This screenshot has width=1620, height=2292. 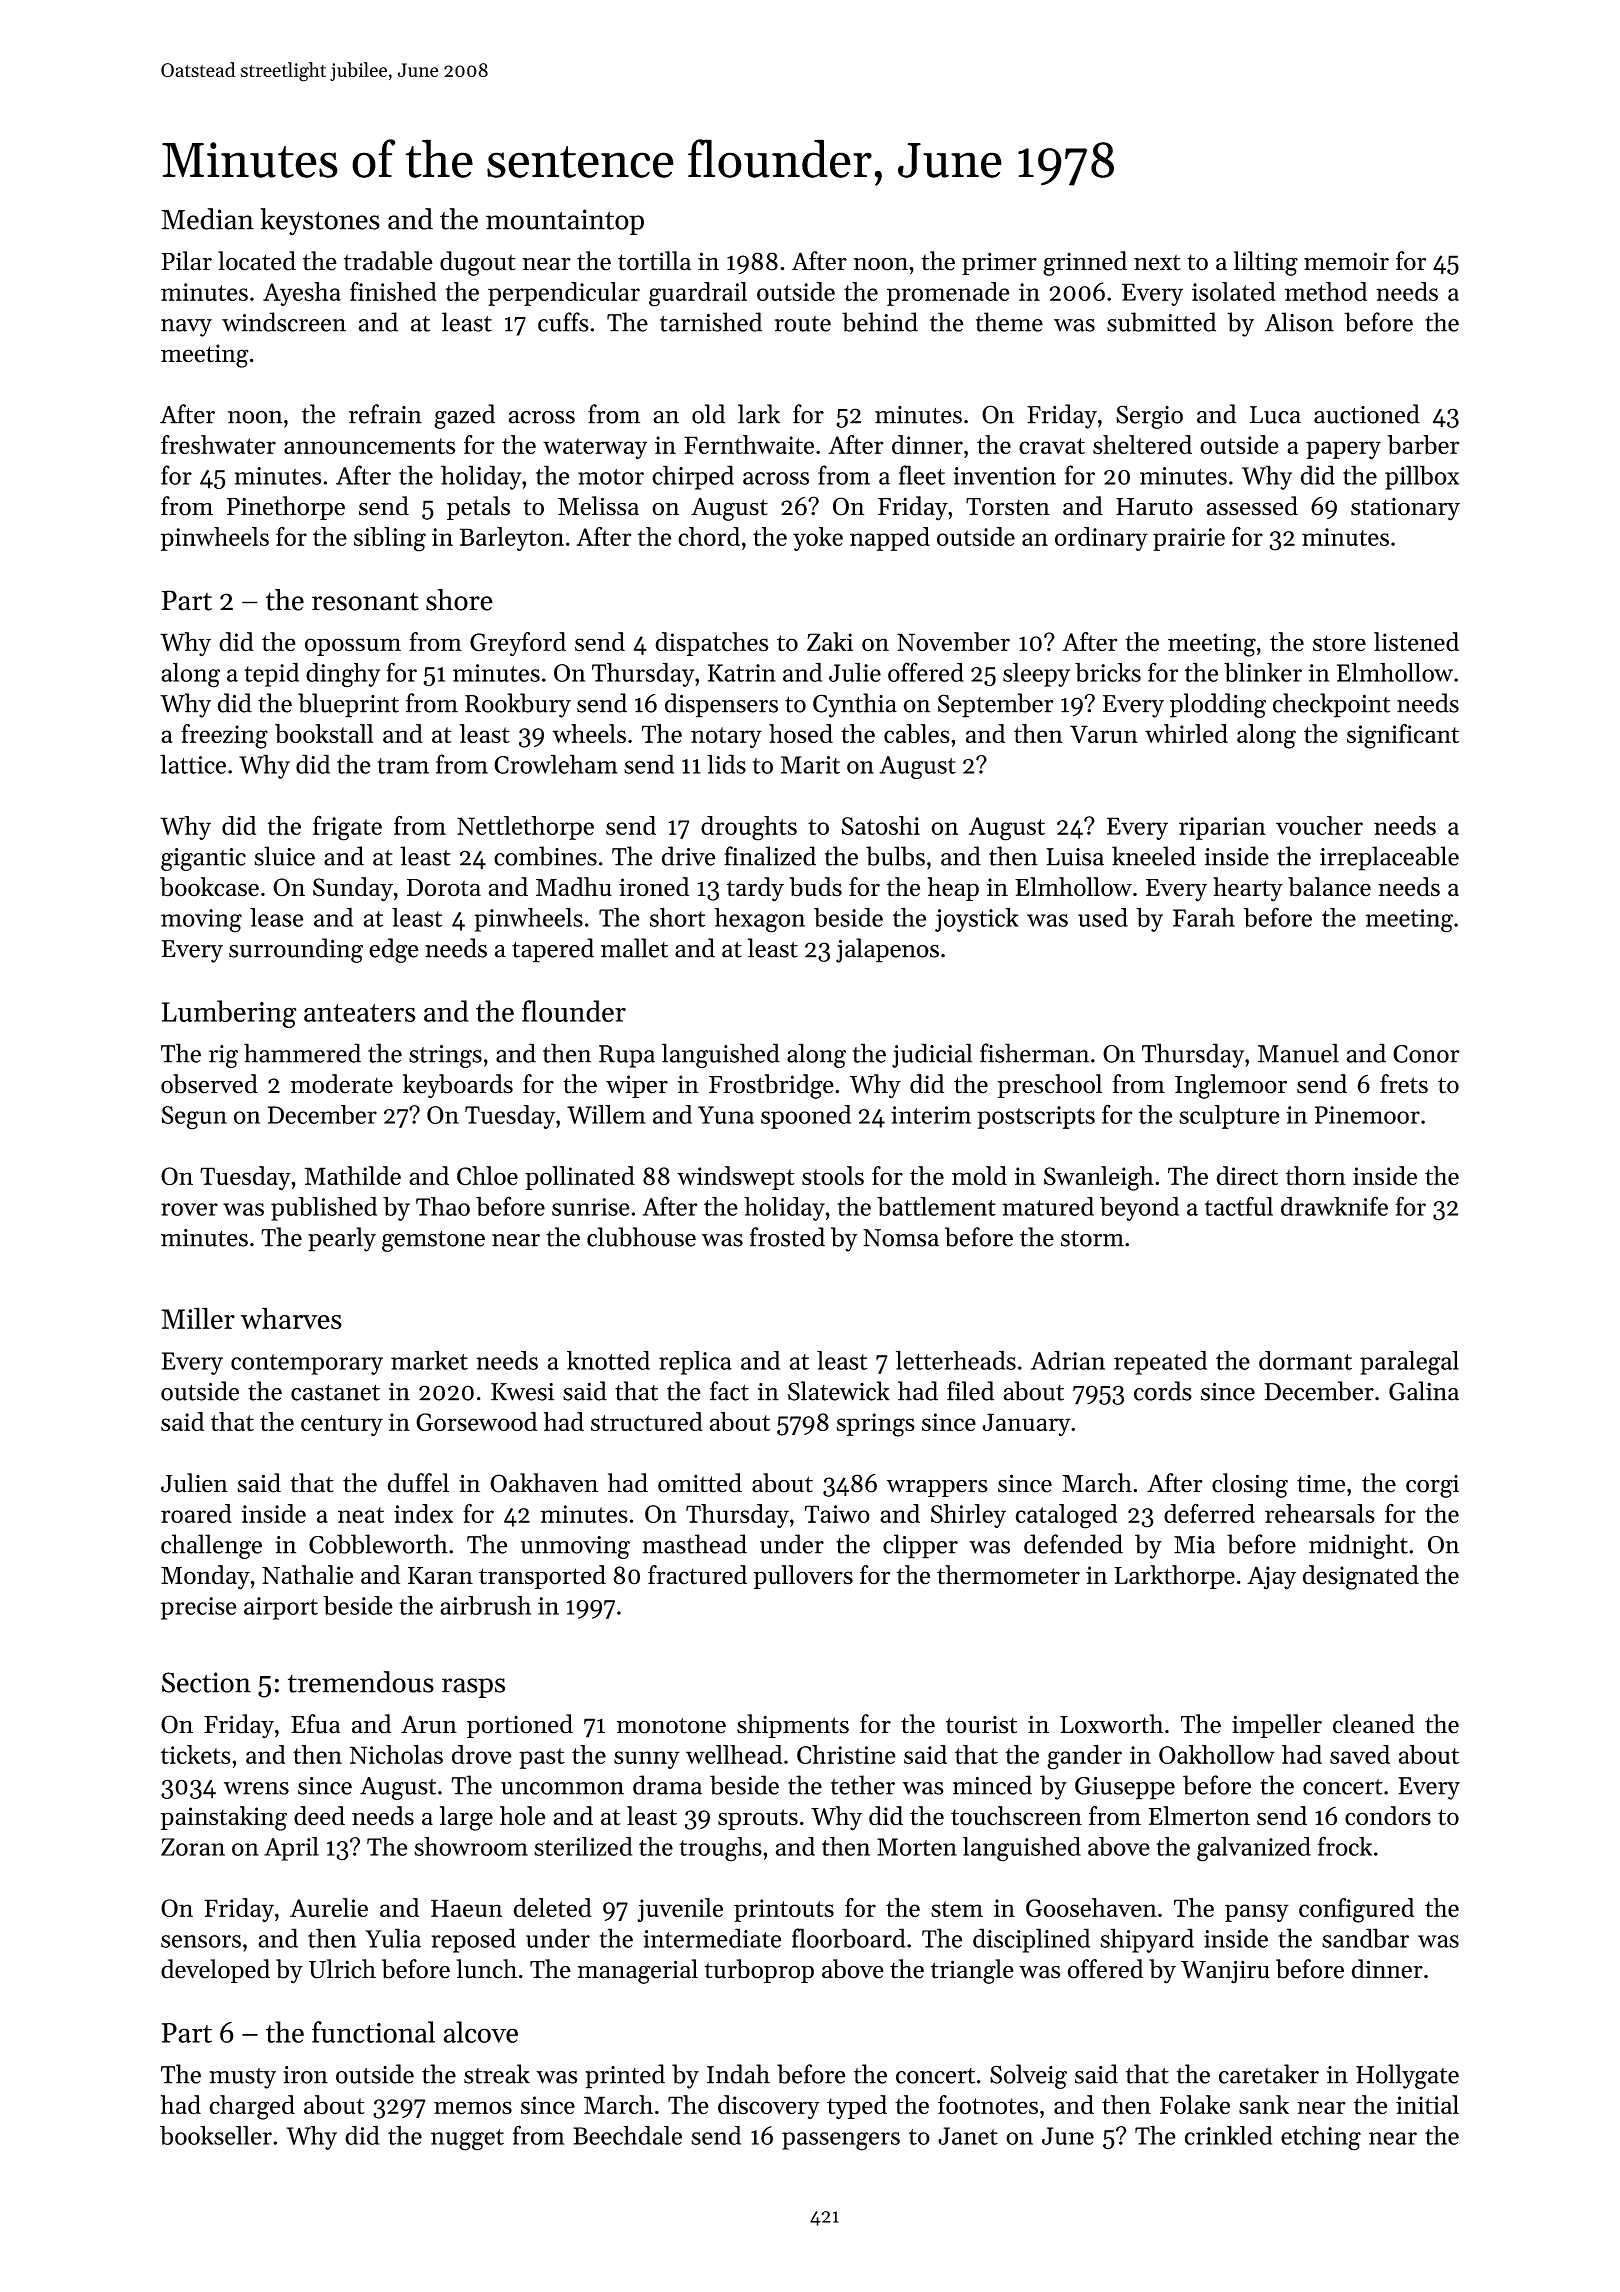 I want to click on route, so click(x=803, y=324).
